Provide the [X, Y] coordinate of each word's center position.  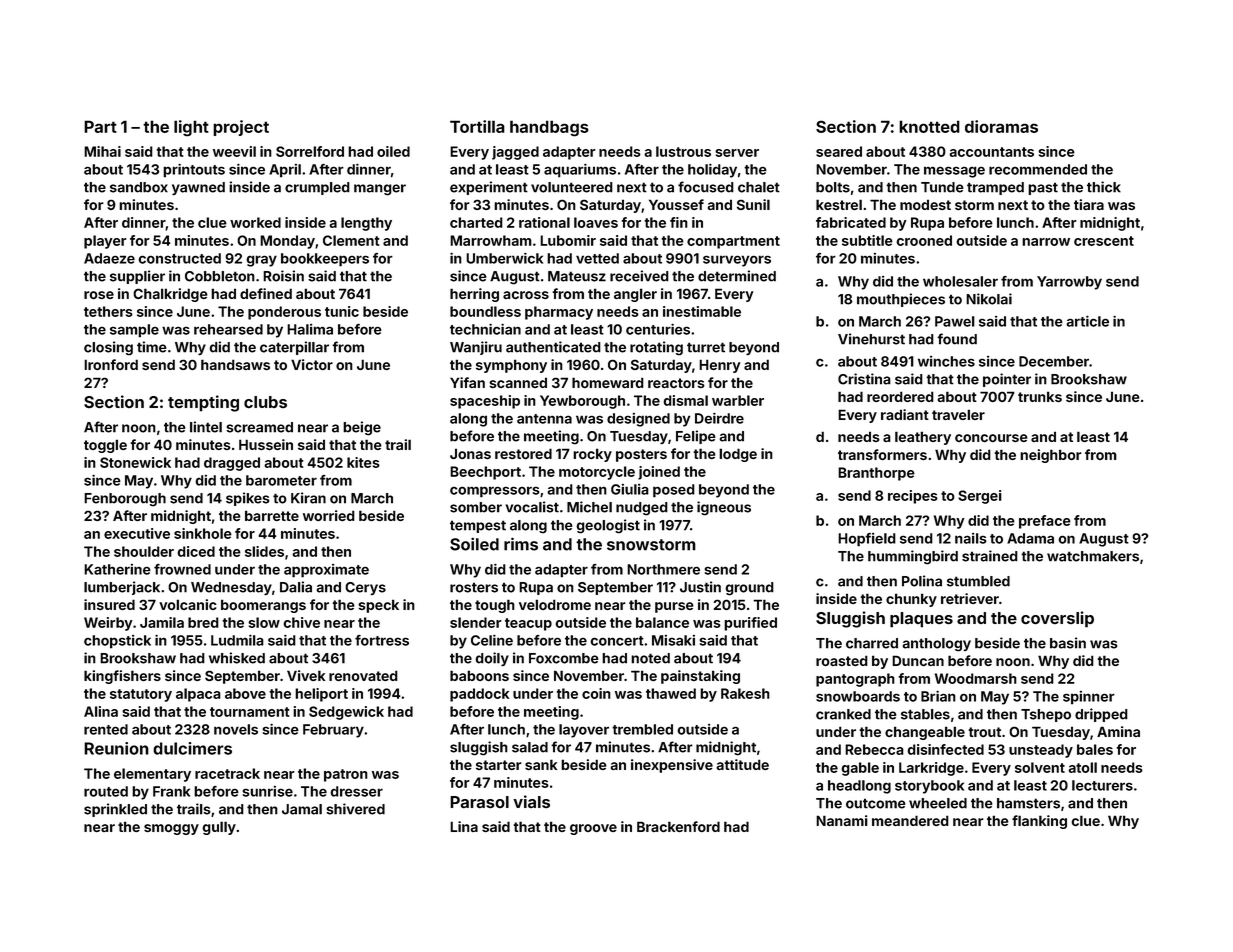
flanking [1039, 822]
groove [593, 829]
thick [1104, 187]
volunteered [572, 187]
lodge [738, 455]
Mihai [102, 151]
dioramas [1001, 126]
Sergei [980, 497]
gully [219, 828]
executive [137, 533]
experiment [489, 188]
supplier [137, 277]
